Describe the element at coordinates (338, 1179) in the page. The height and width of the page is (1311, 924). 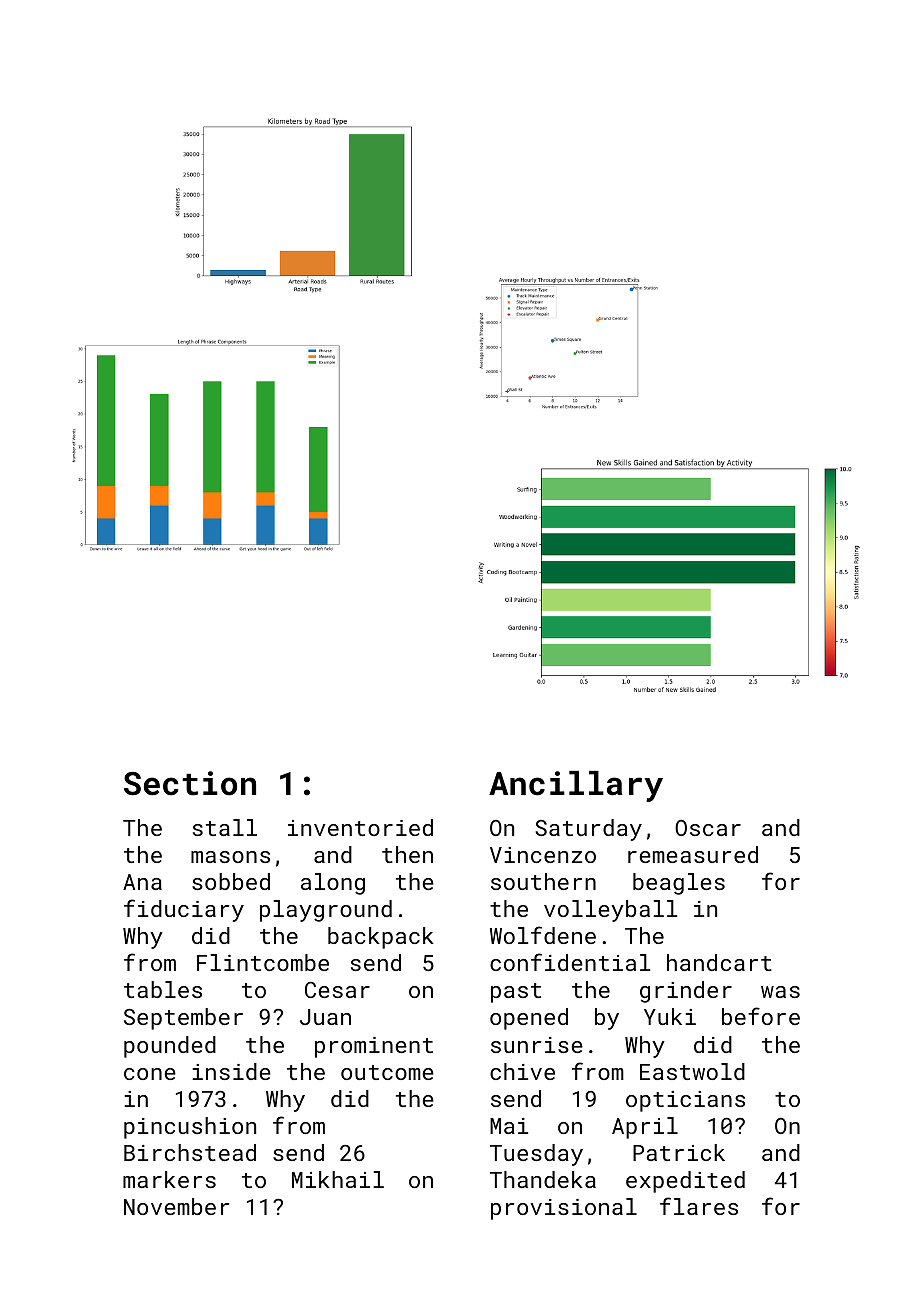
I see `Mikhail` at that location.
